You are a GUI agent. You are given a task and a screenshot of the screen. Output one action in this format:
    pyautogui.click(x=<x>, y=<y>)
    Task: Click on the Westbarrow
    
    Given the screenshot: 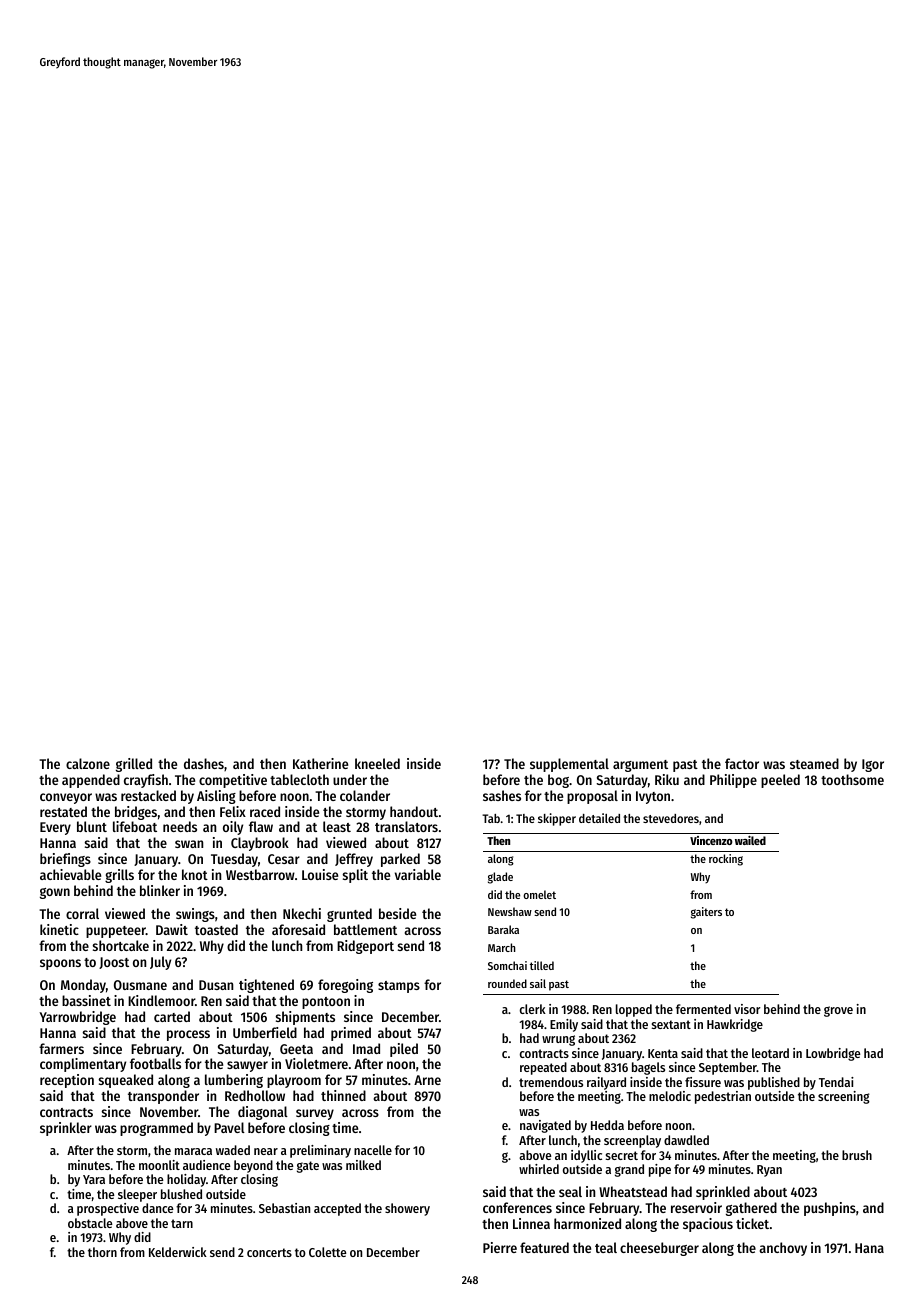 What is the action you would take?
    pyautogui.click(x=260, y=874)
